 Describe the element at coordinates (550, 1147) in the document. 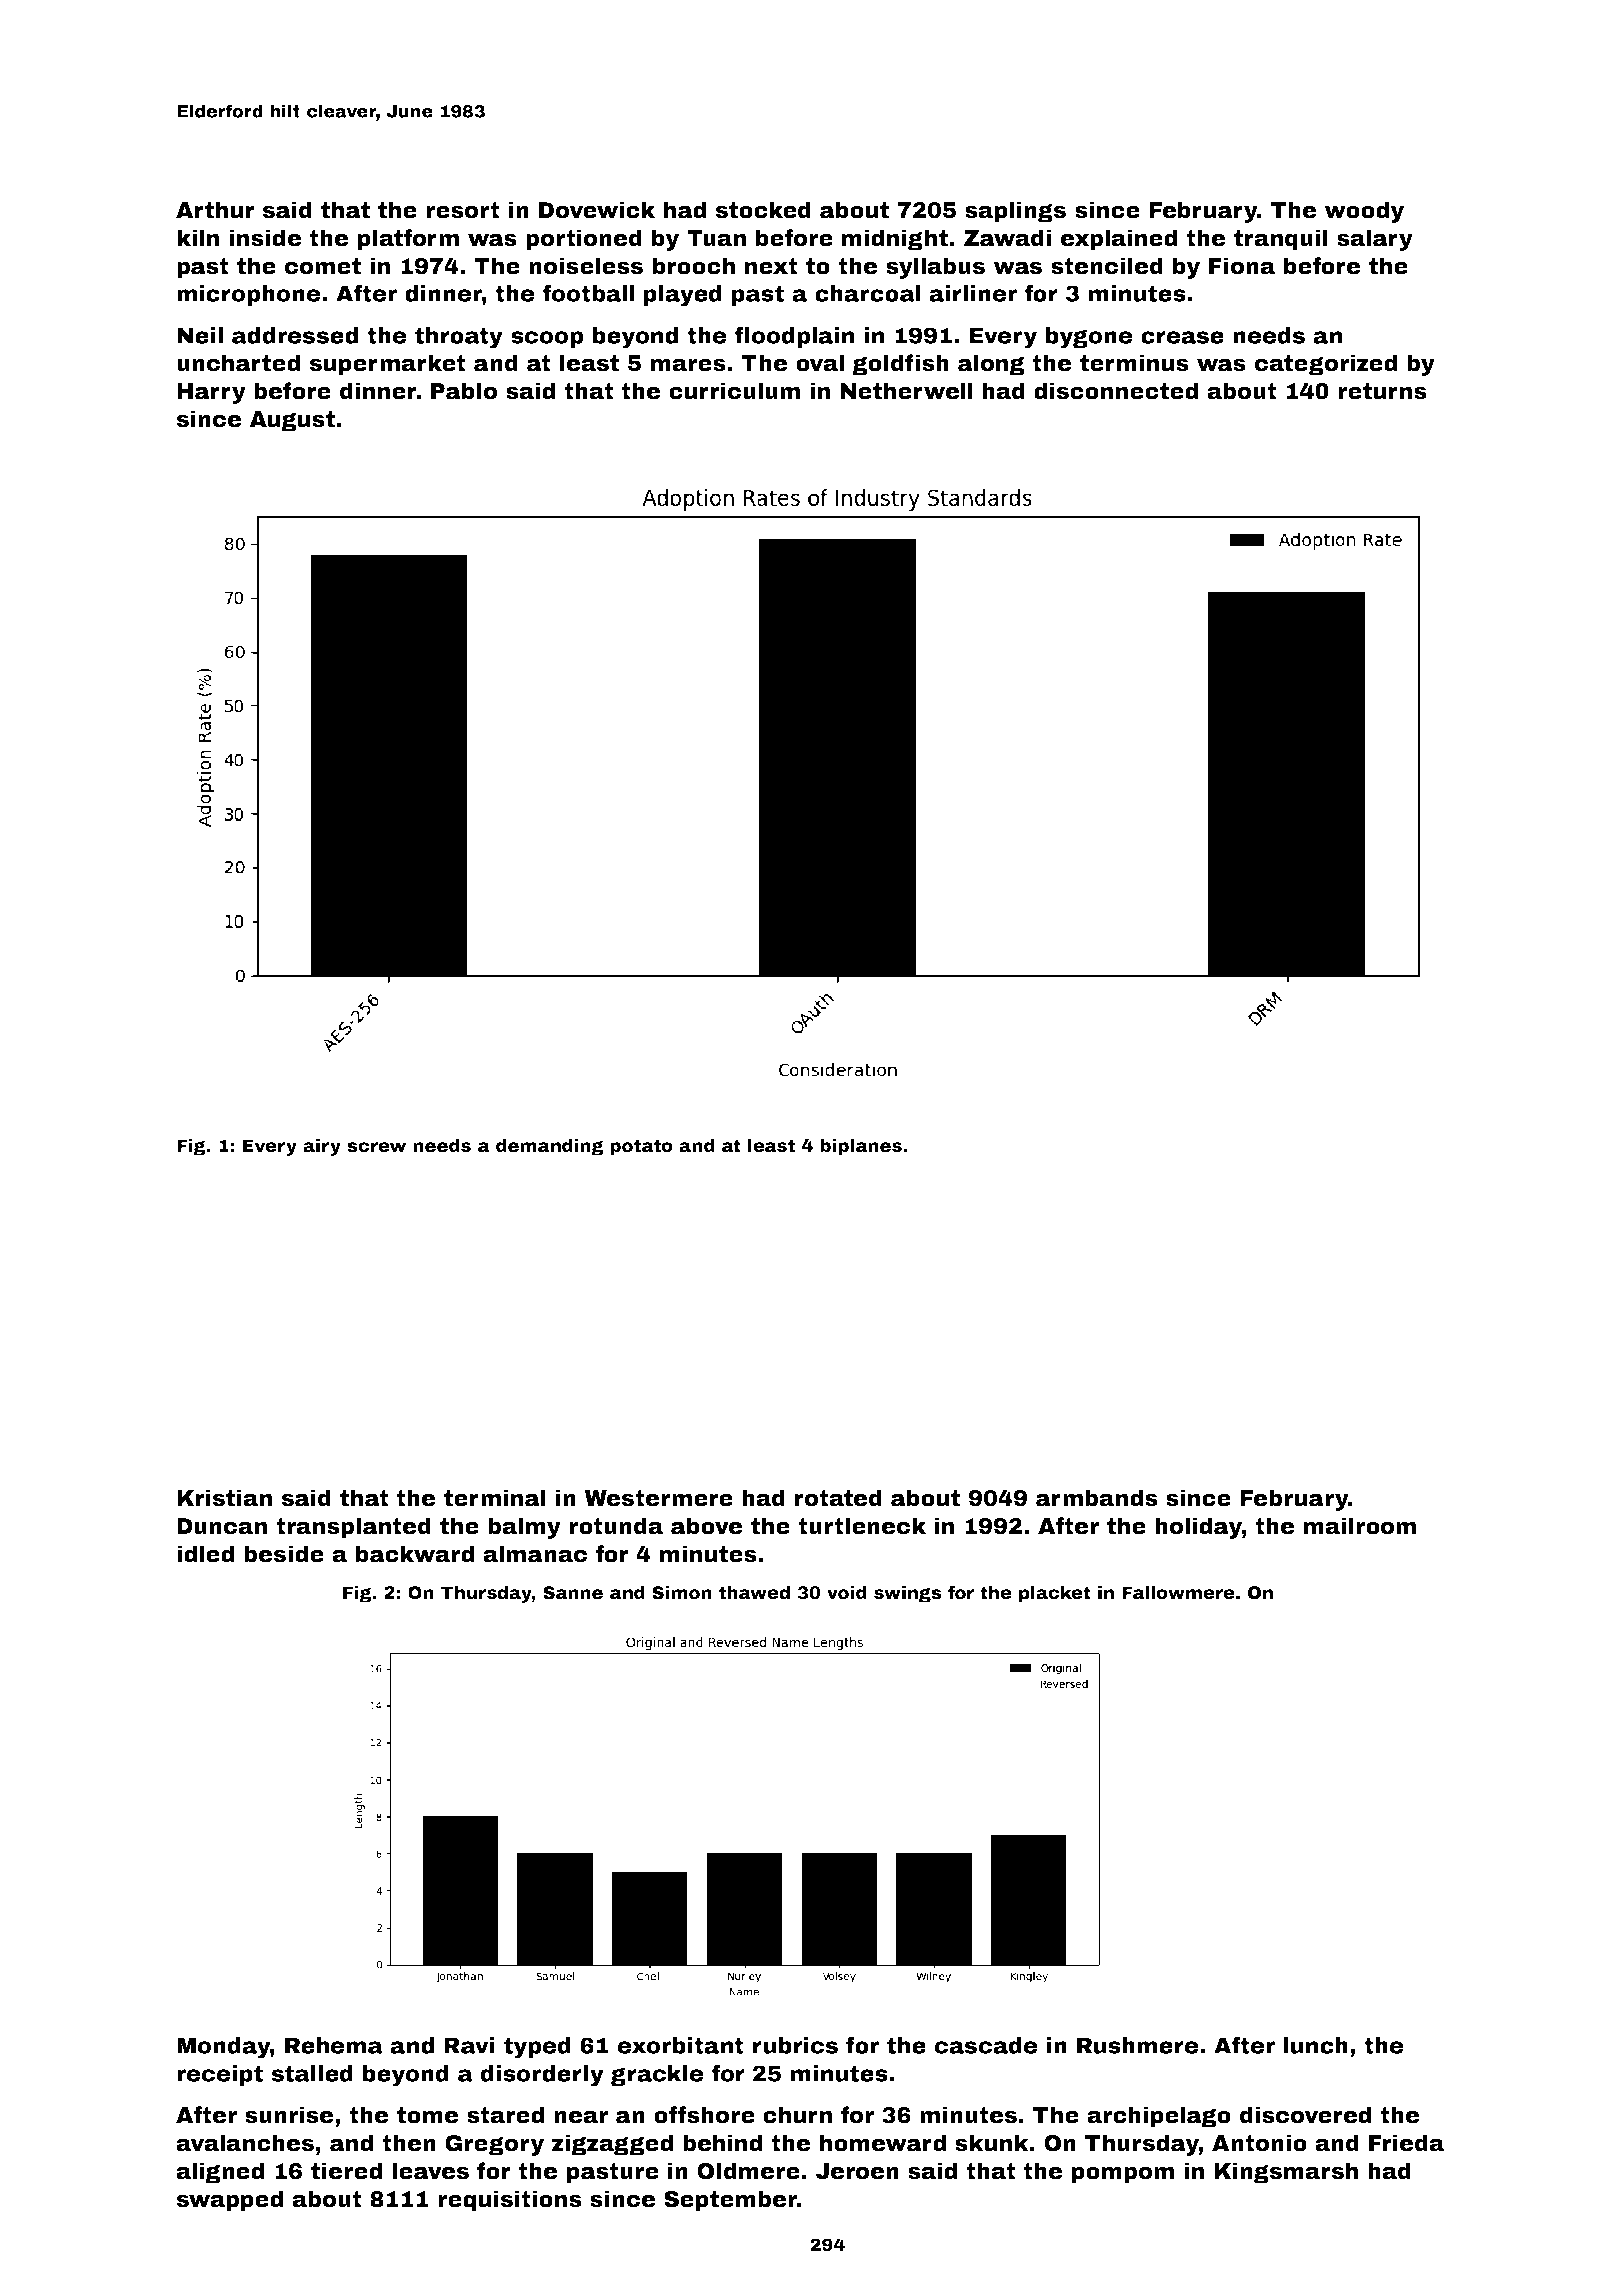

I see `demanding` at that location.
